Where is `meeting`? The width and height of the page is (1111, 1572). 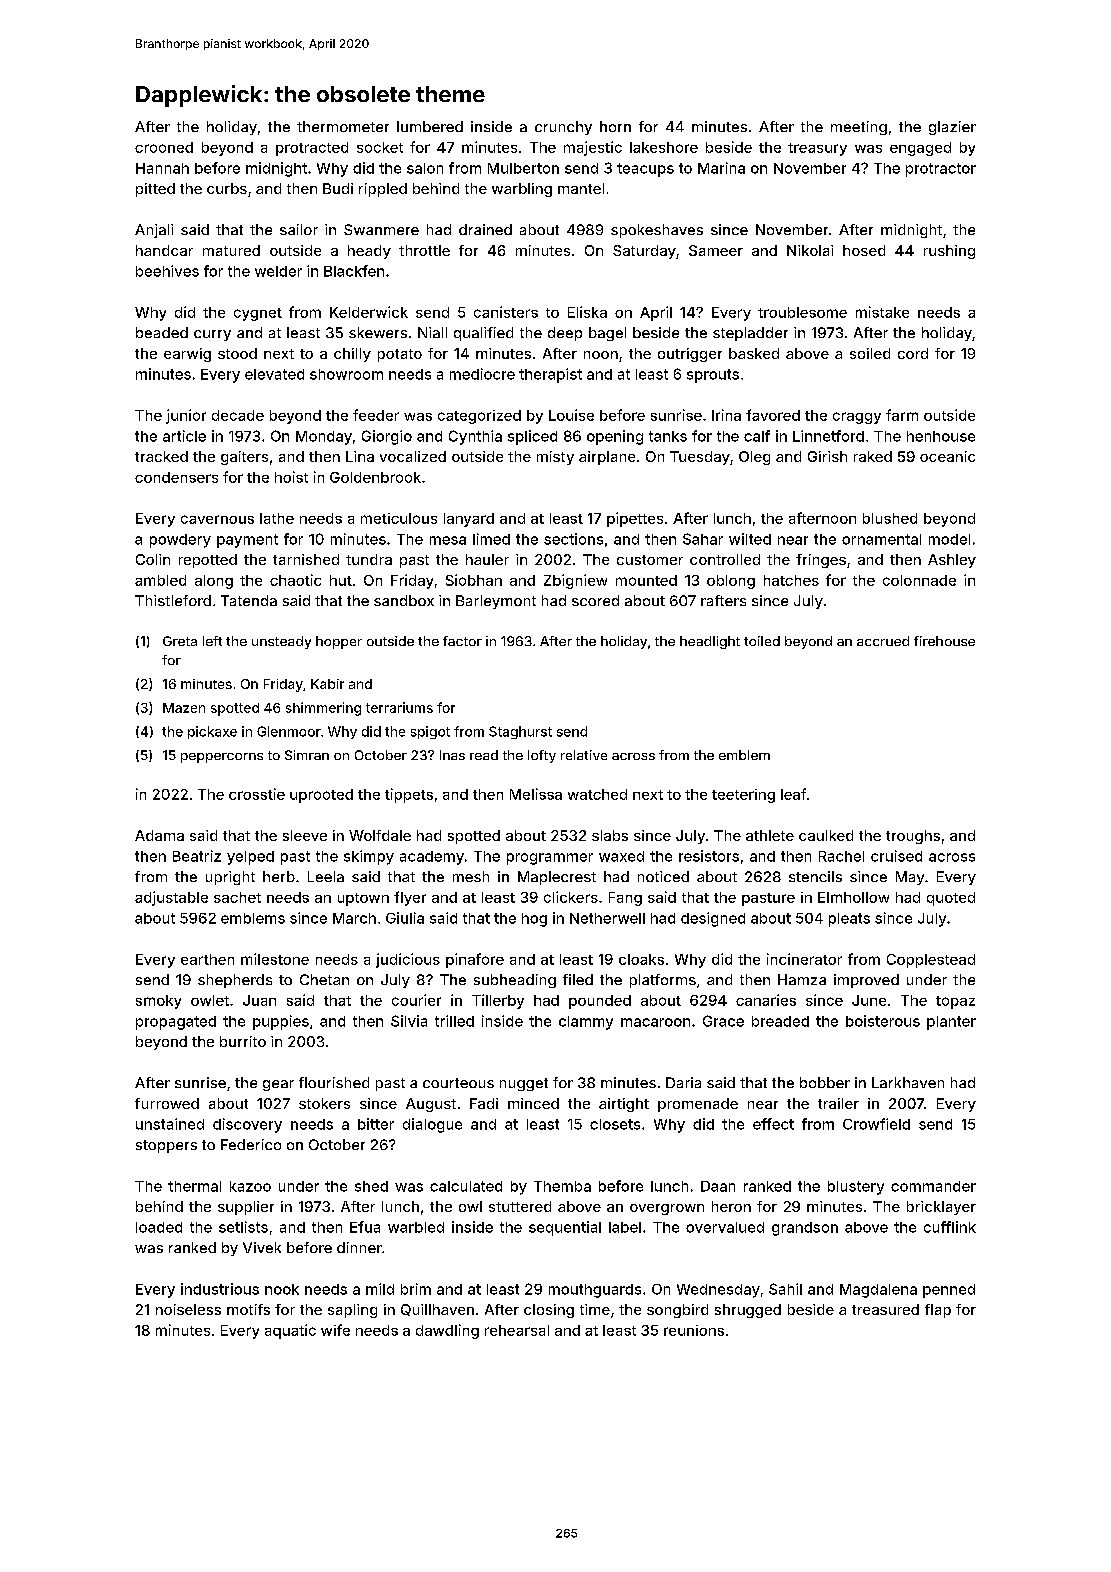 meeting is located at coordinates (859, 128).
